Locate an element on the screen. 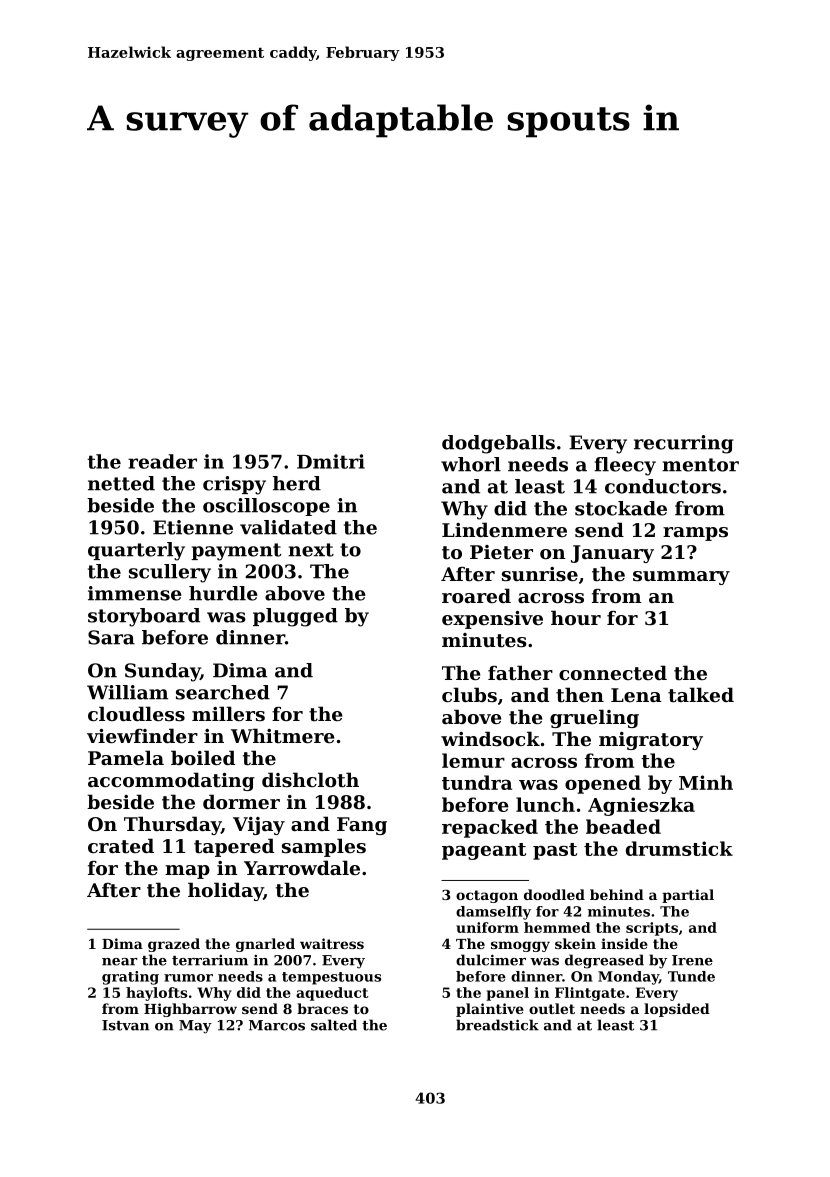 The image size is (830, 1177). summary is located at coordinates (681, 578).
